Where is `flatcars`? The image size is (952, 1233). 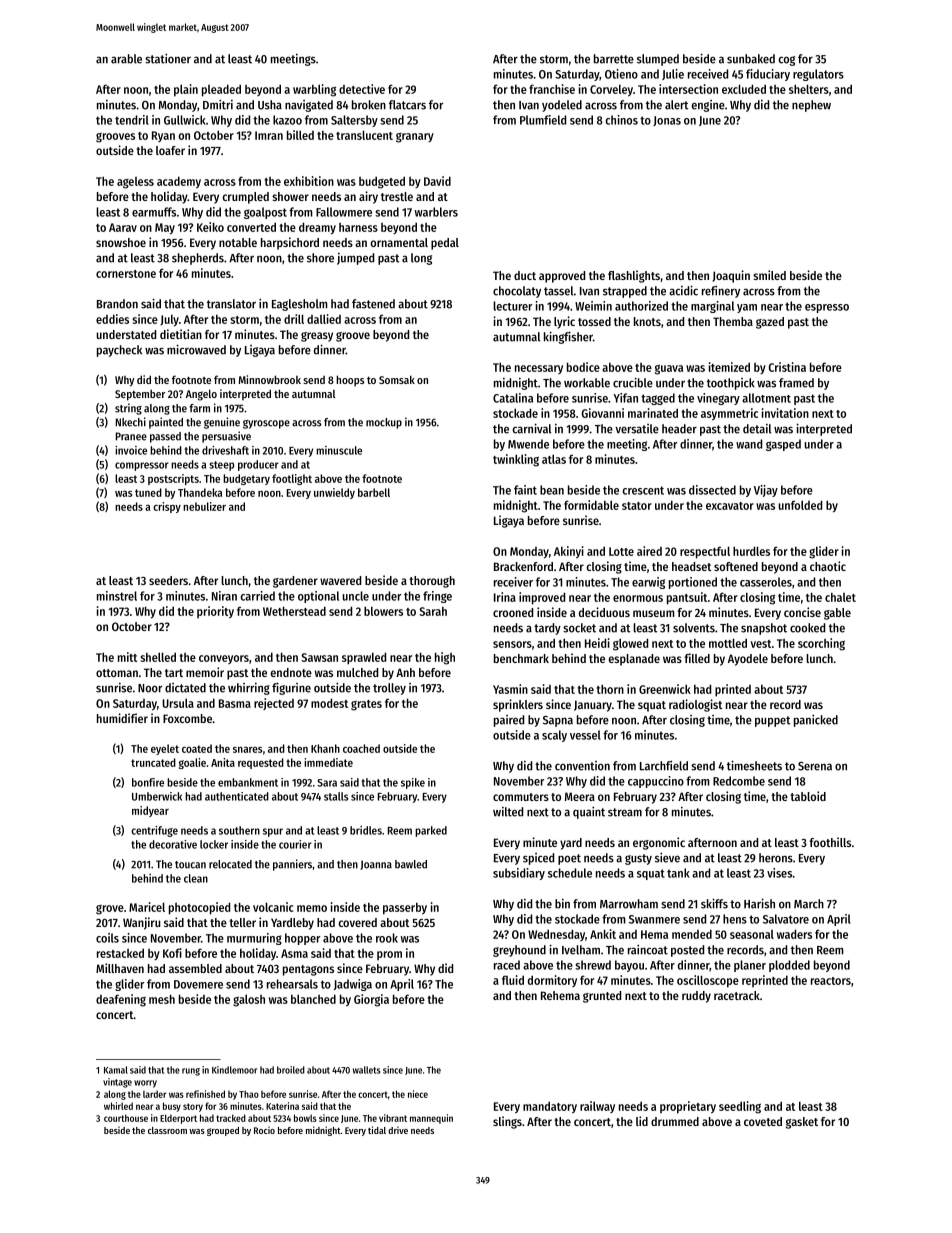
flatcars is located at coordinates (407, 105).
